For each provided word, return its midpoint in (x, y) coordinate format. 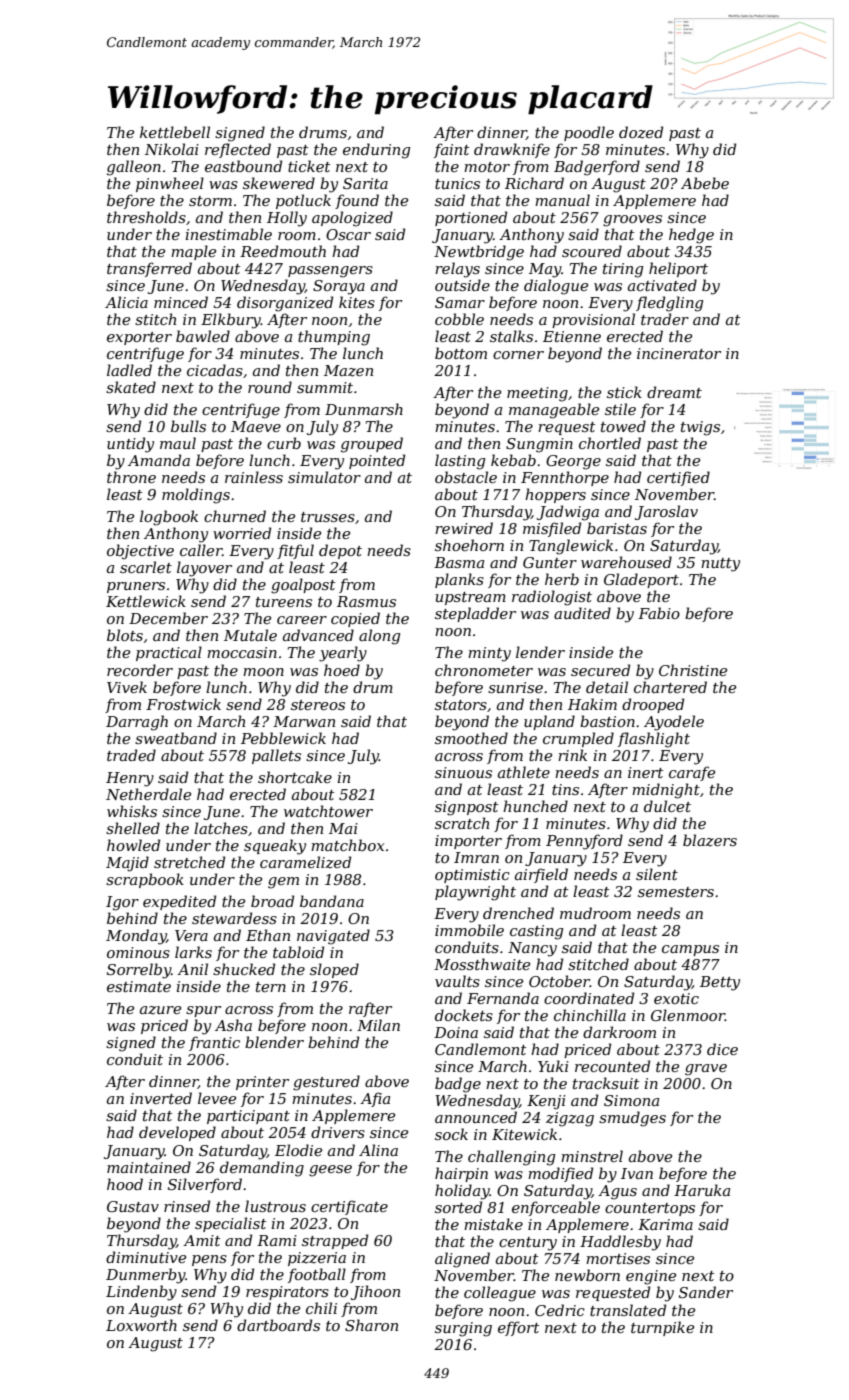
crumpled (578, 739)
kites (357, 302)
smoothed (471, 738)
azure (160, 1010)
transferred (149, 269)
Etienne (572, 336)
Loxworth (141, 1325)
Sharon (371, 1325)
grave (706, 1070)
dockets (464, 1015)
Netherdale (148, 794)
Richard (534, 183)
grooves (632, 221)
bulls (188, 426)
